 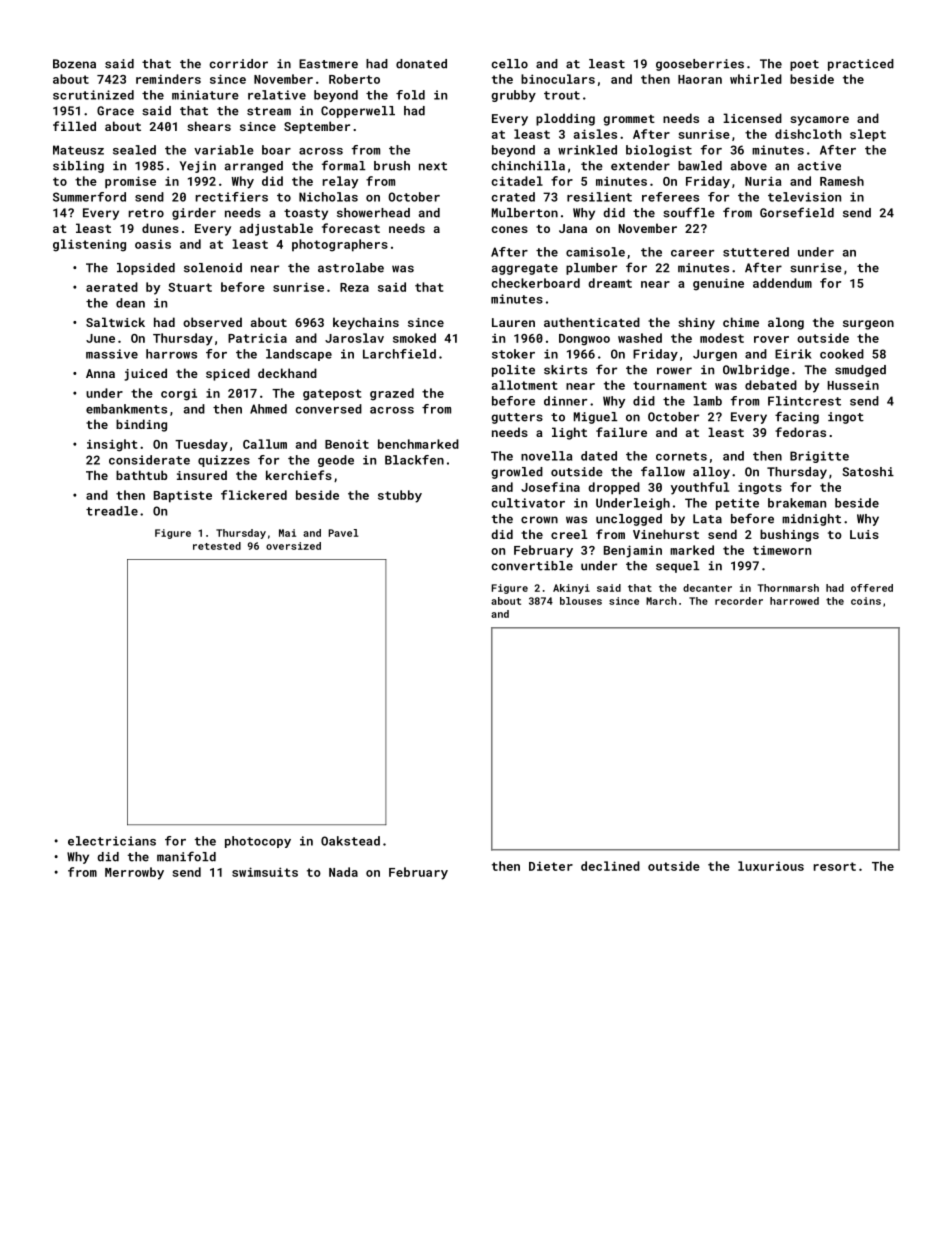 What do you see at coordinates (707, 401) in the page?
I see `lamb` at bounding box center [707, 401].
